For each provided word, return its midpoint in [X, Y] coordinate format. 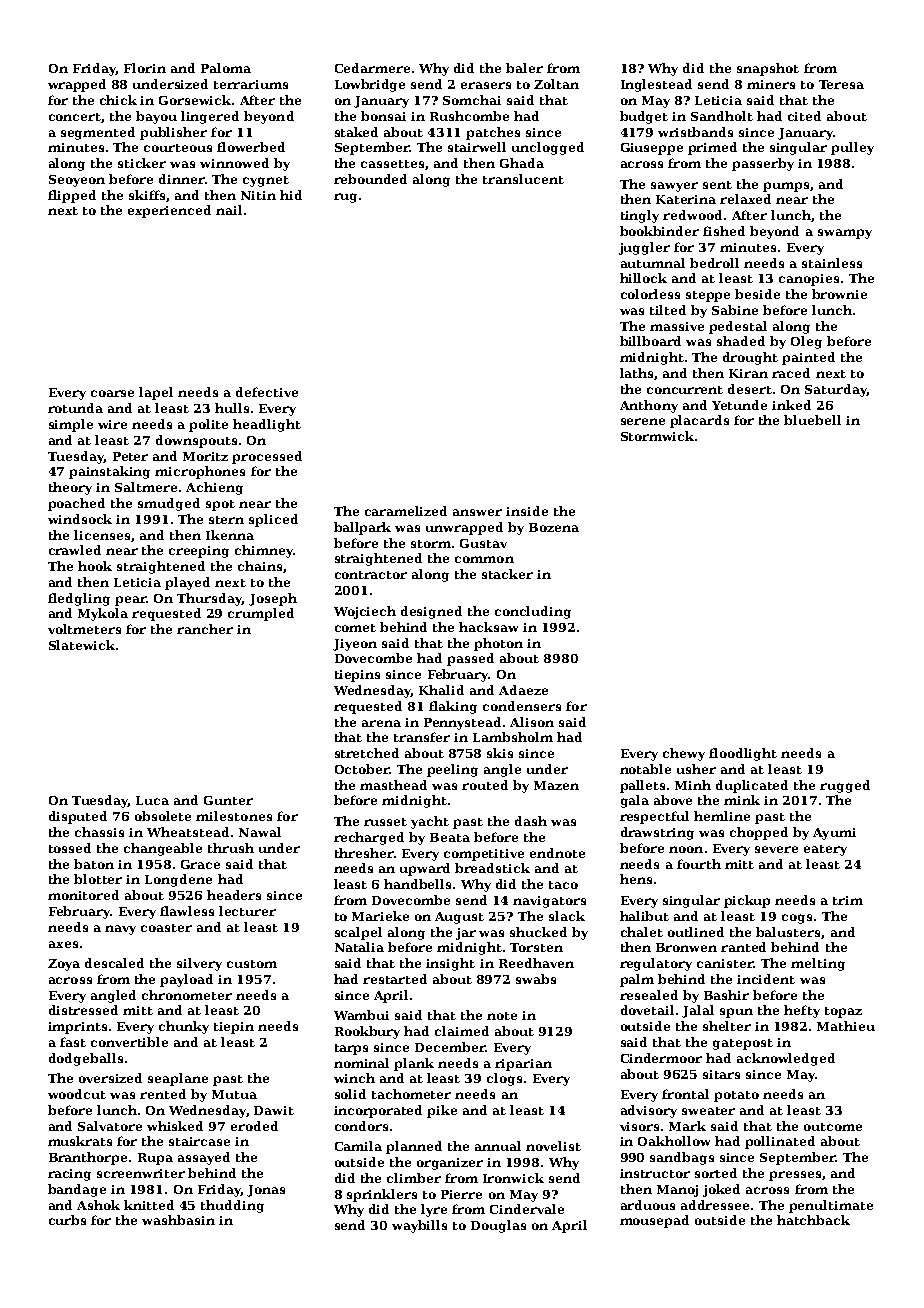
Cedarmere [372, 68]
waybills [419, 1226]
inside [527, 511]
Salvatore [110, 1126]
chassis [99, 832]
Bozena [554, 527]
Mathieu [846, 1026]
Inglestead [656, 85]
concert [75, 117]
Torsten [536, 947]
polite [208, 425]
